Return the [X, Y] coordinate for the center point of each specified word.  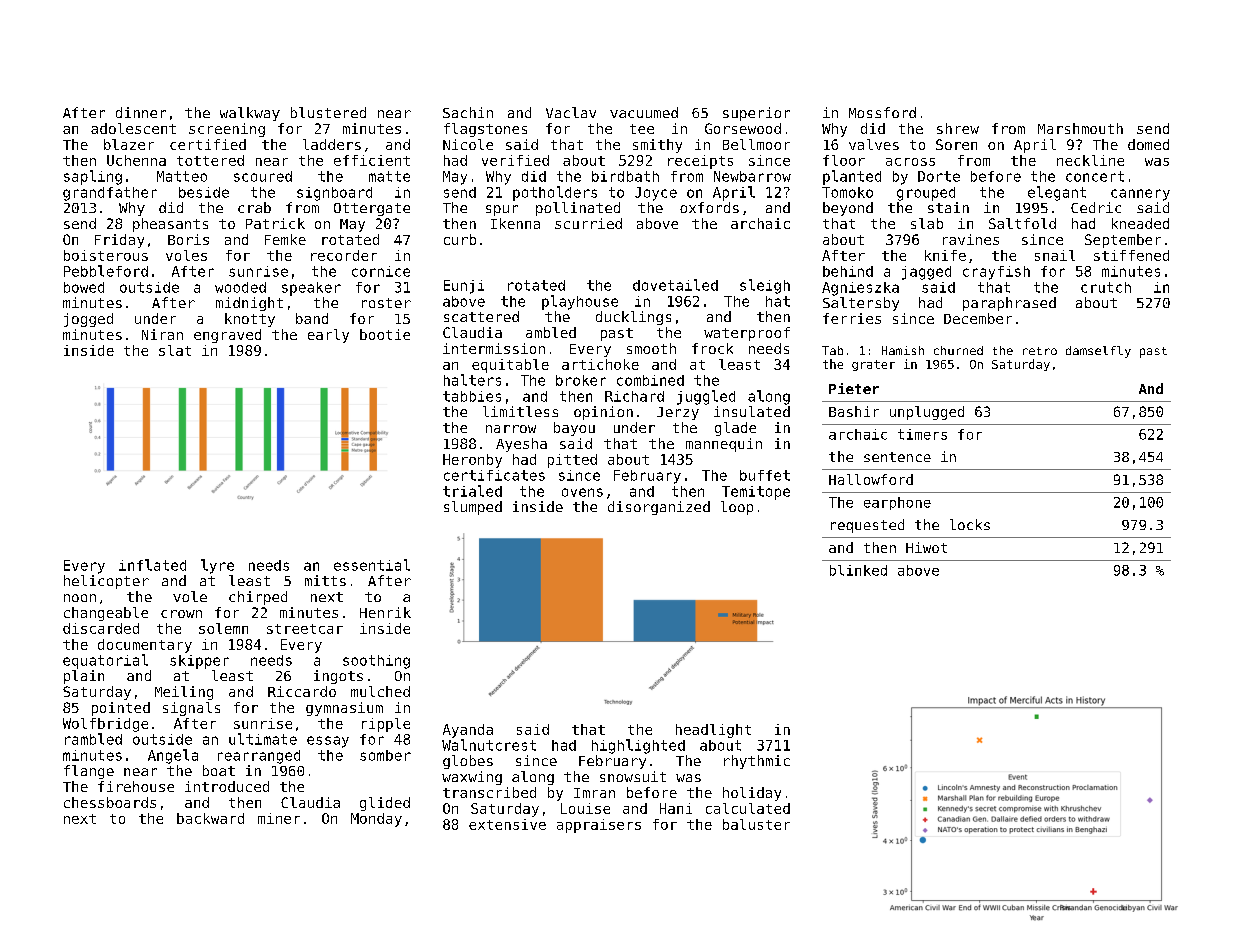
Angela [173, 756]
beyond [848, 209]
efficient [372, 160]
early [328, 336]
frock [712, 348]
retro [1040, 351]
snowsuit [633, 776]
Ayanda [468, 731]
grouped [926, 194]
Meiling [184, 693]
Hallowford [871, 479]
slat [175, 350]
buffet [765, 475]
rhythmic [757, 762]
